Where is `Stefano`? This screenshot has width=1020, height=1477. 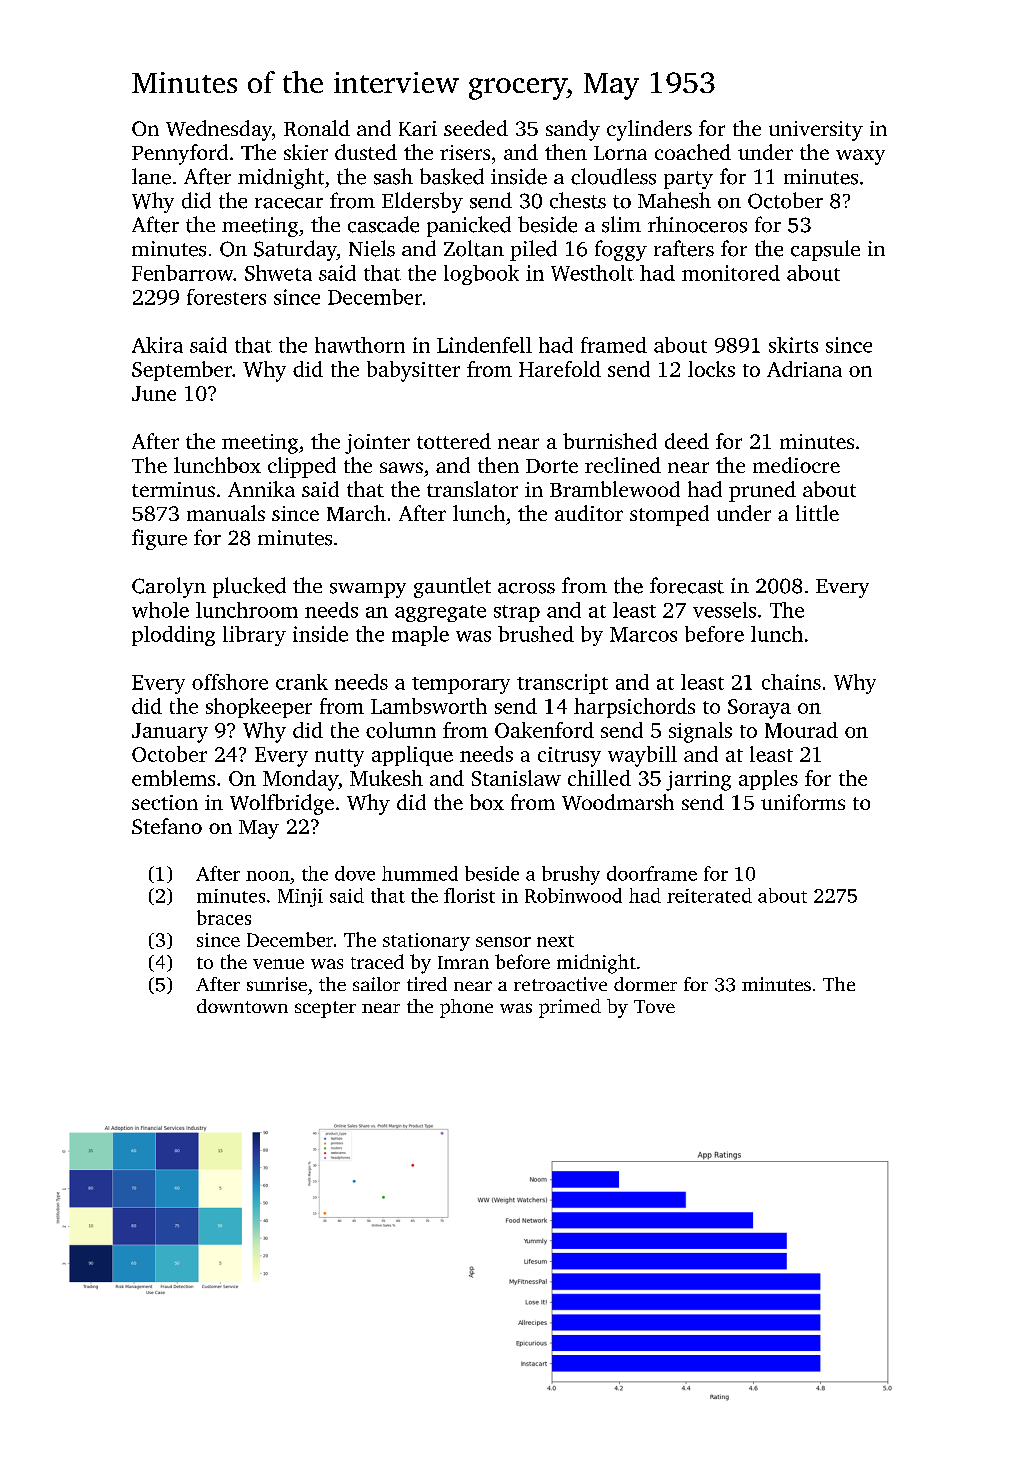
Stefano is located at coordinates (167, 826).
